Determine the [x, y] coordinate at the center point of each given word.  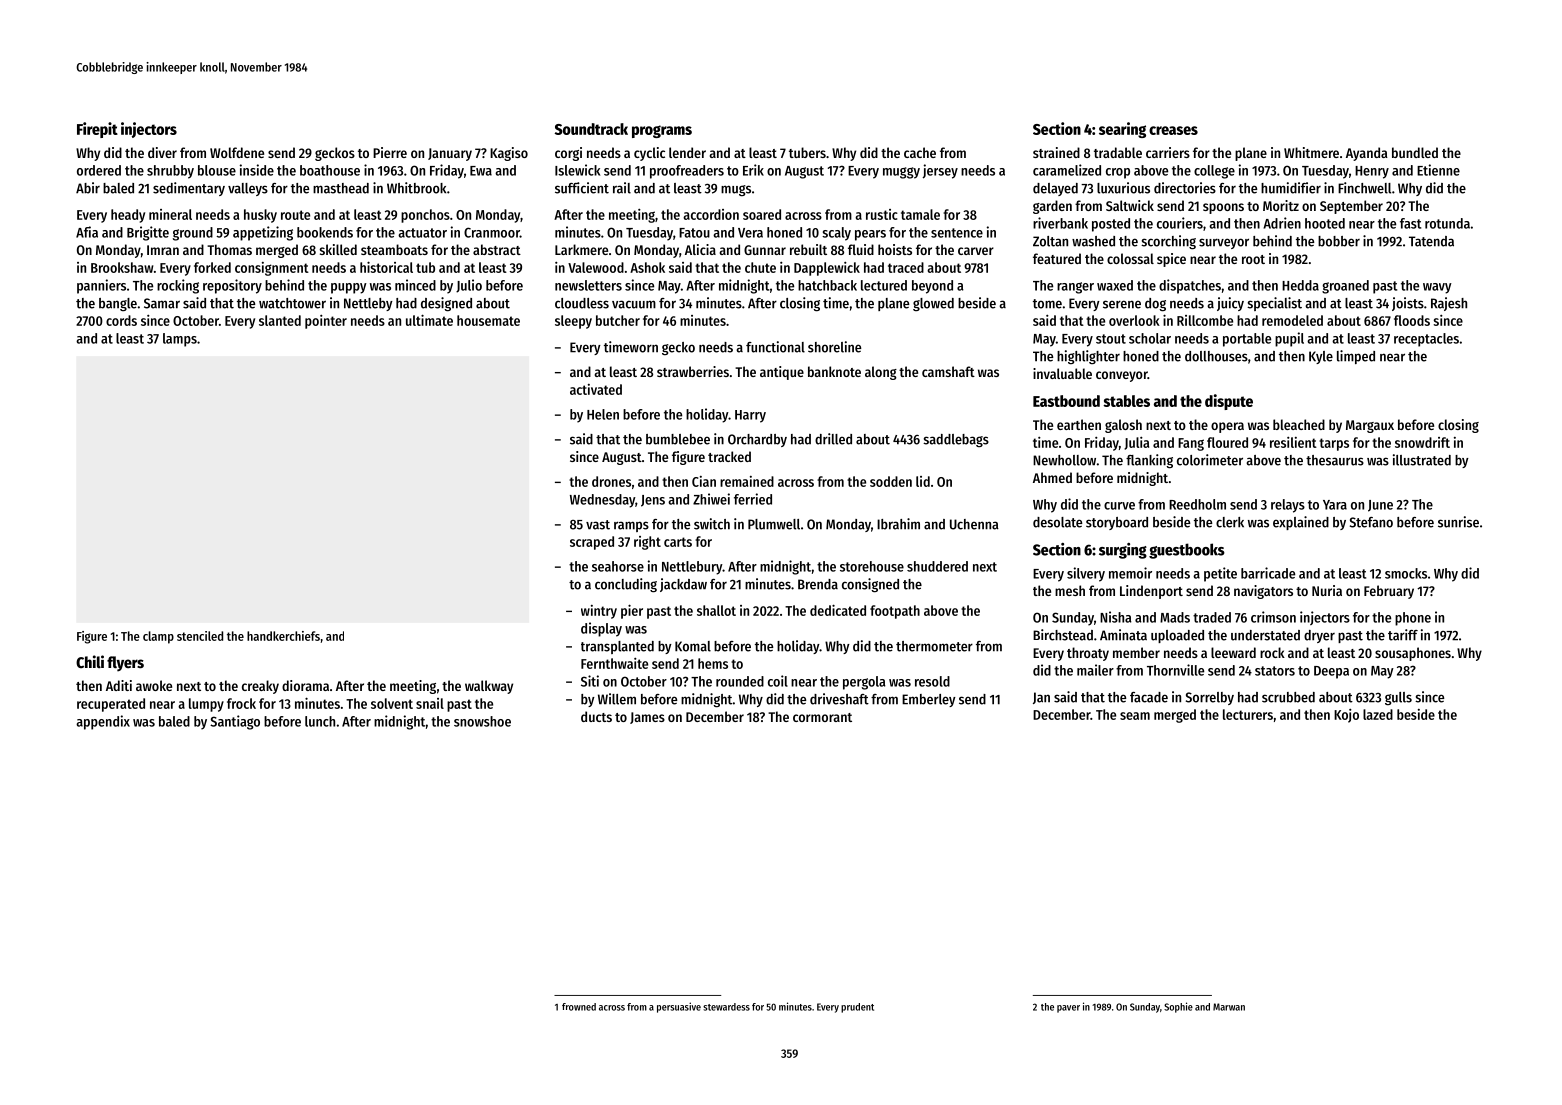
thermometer [934, 646]
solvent [392, 703]
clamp [158, 637]
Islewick [577, 170]
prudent [857, 1008]
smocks [1406, 573]
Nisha [1116, 617]
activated [596, 389]
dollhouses [1216, 356]
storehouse [872, 566]
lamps [180, 340]
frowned [579, 1007]
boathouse [330, 170]
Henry [1372, 172]
